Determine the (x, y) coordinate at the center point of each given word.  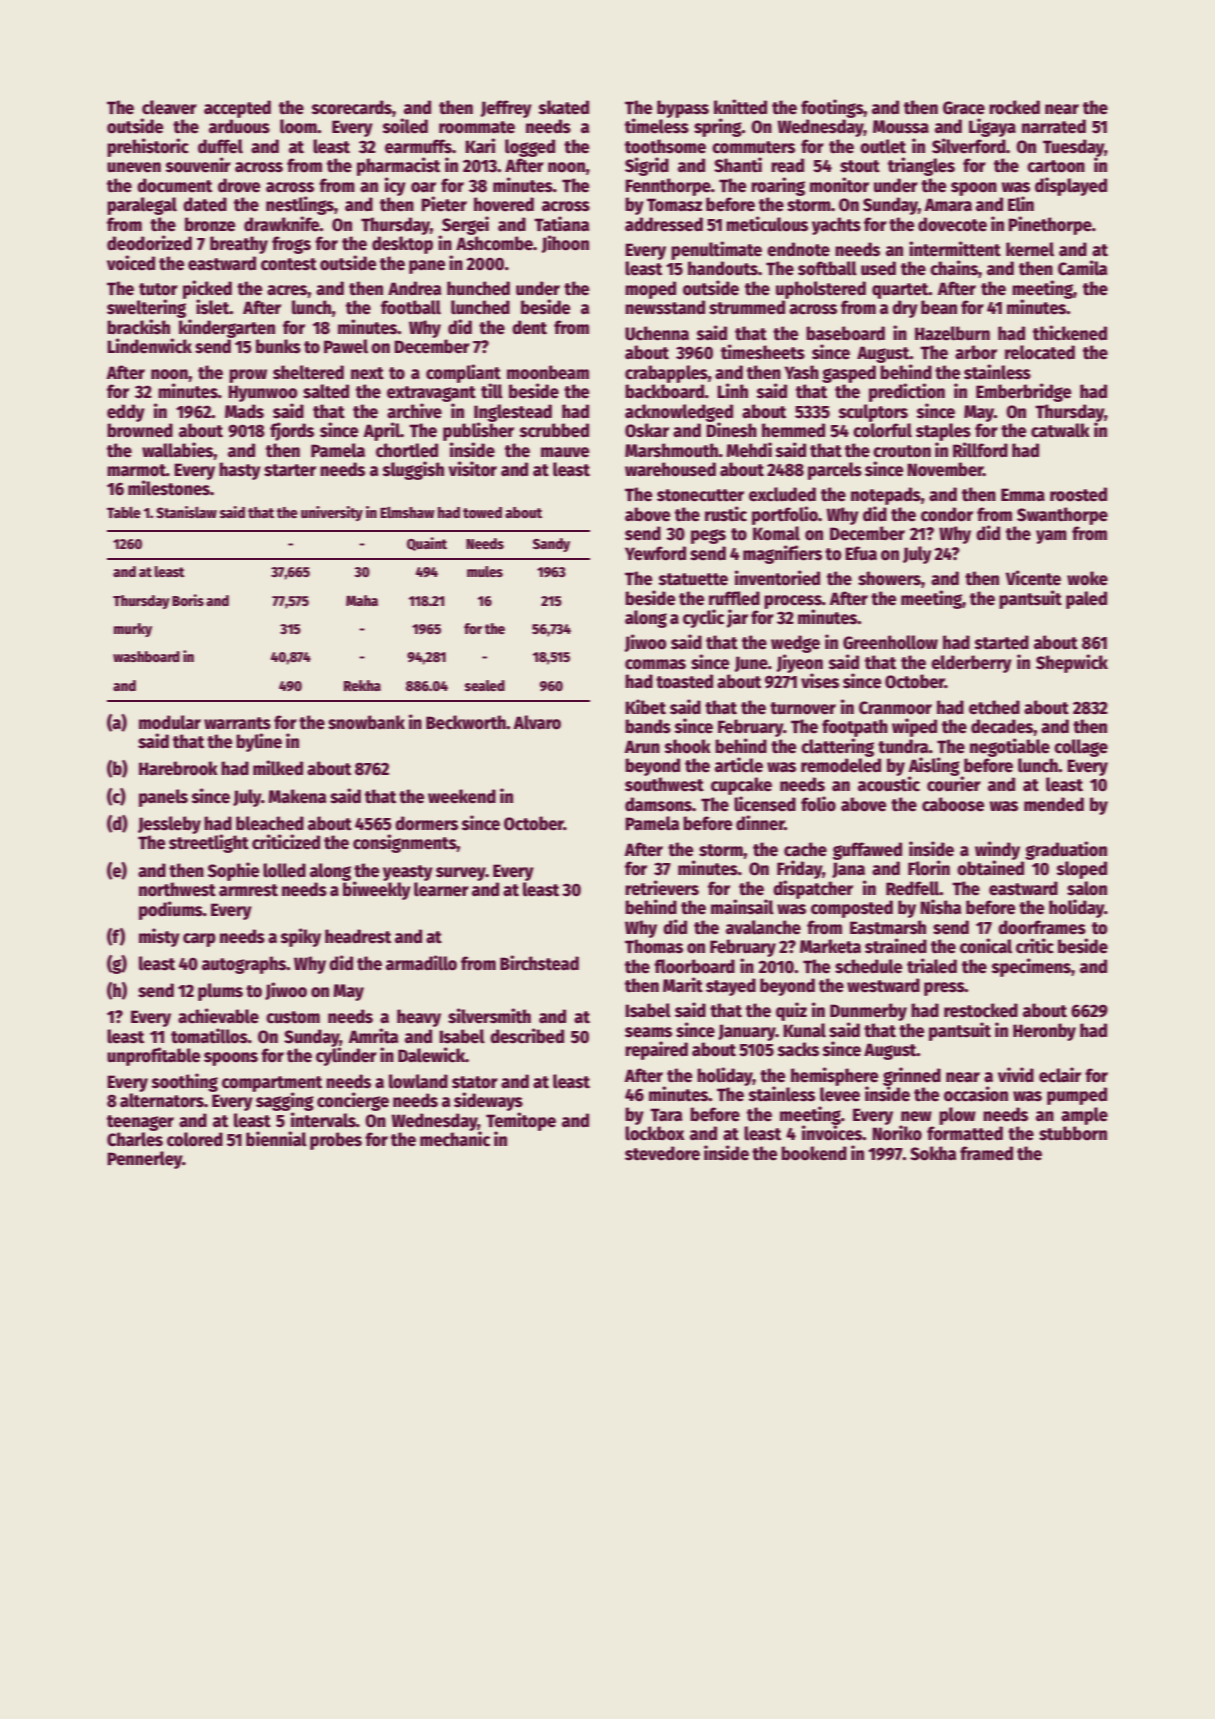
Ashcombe (494, 243)
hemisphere (834, 1076)
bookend (814, 1153)
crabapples (666, 374)
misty (159, 937)
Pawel (346, 346)
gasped (849, 374)
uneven (134, 167)
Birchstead (539, 963)
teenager (140, 1123)
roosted (1078, 494)
